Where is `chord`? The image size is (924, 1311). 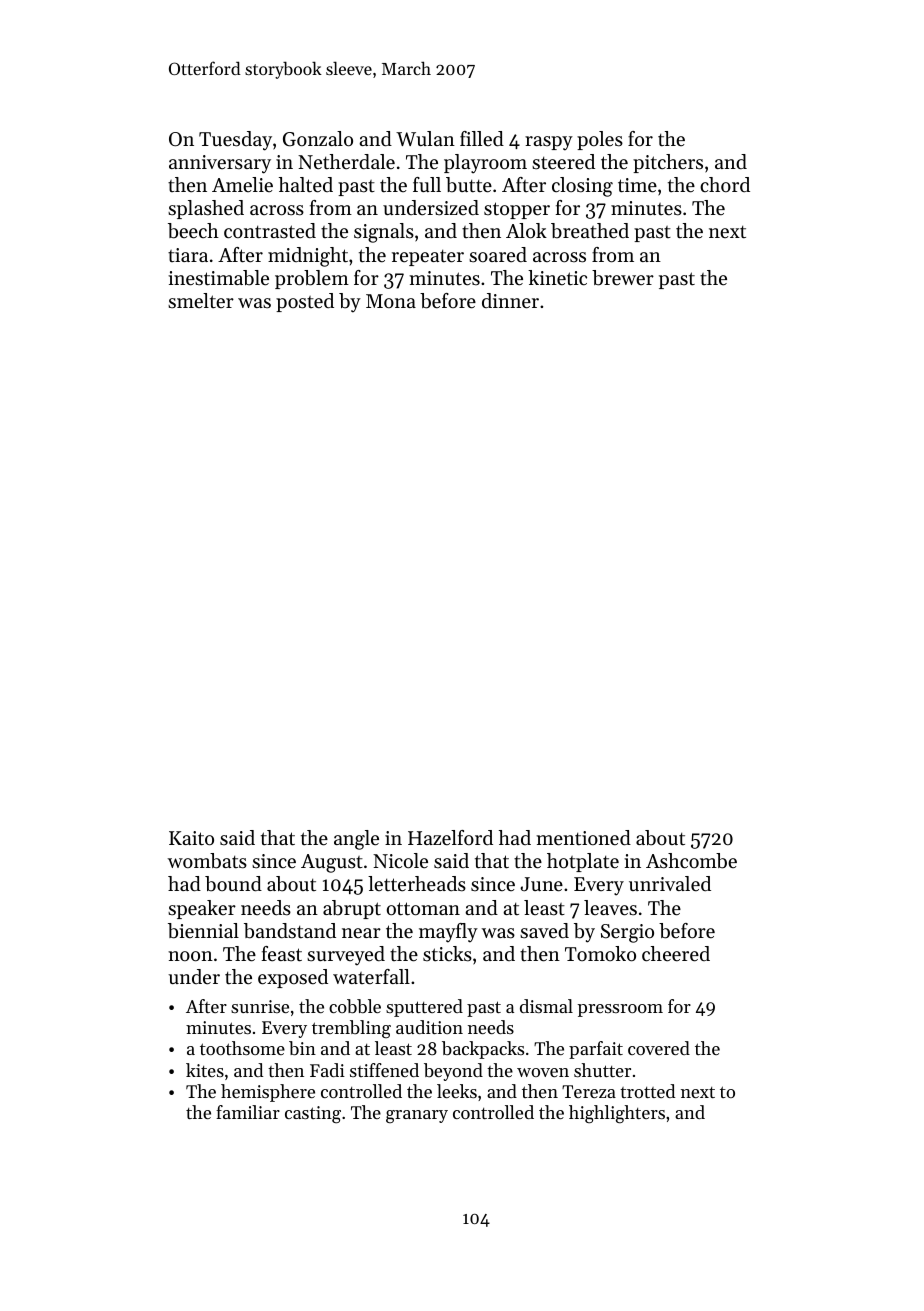 chord is located at coordinates (725, 184).
